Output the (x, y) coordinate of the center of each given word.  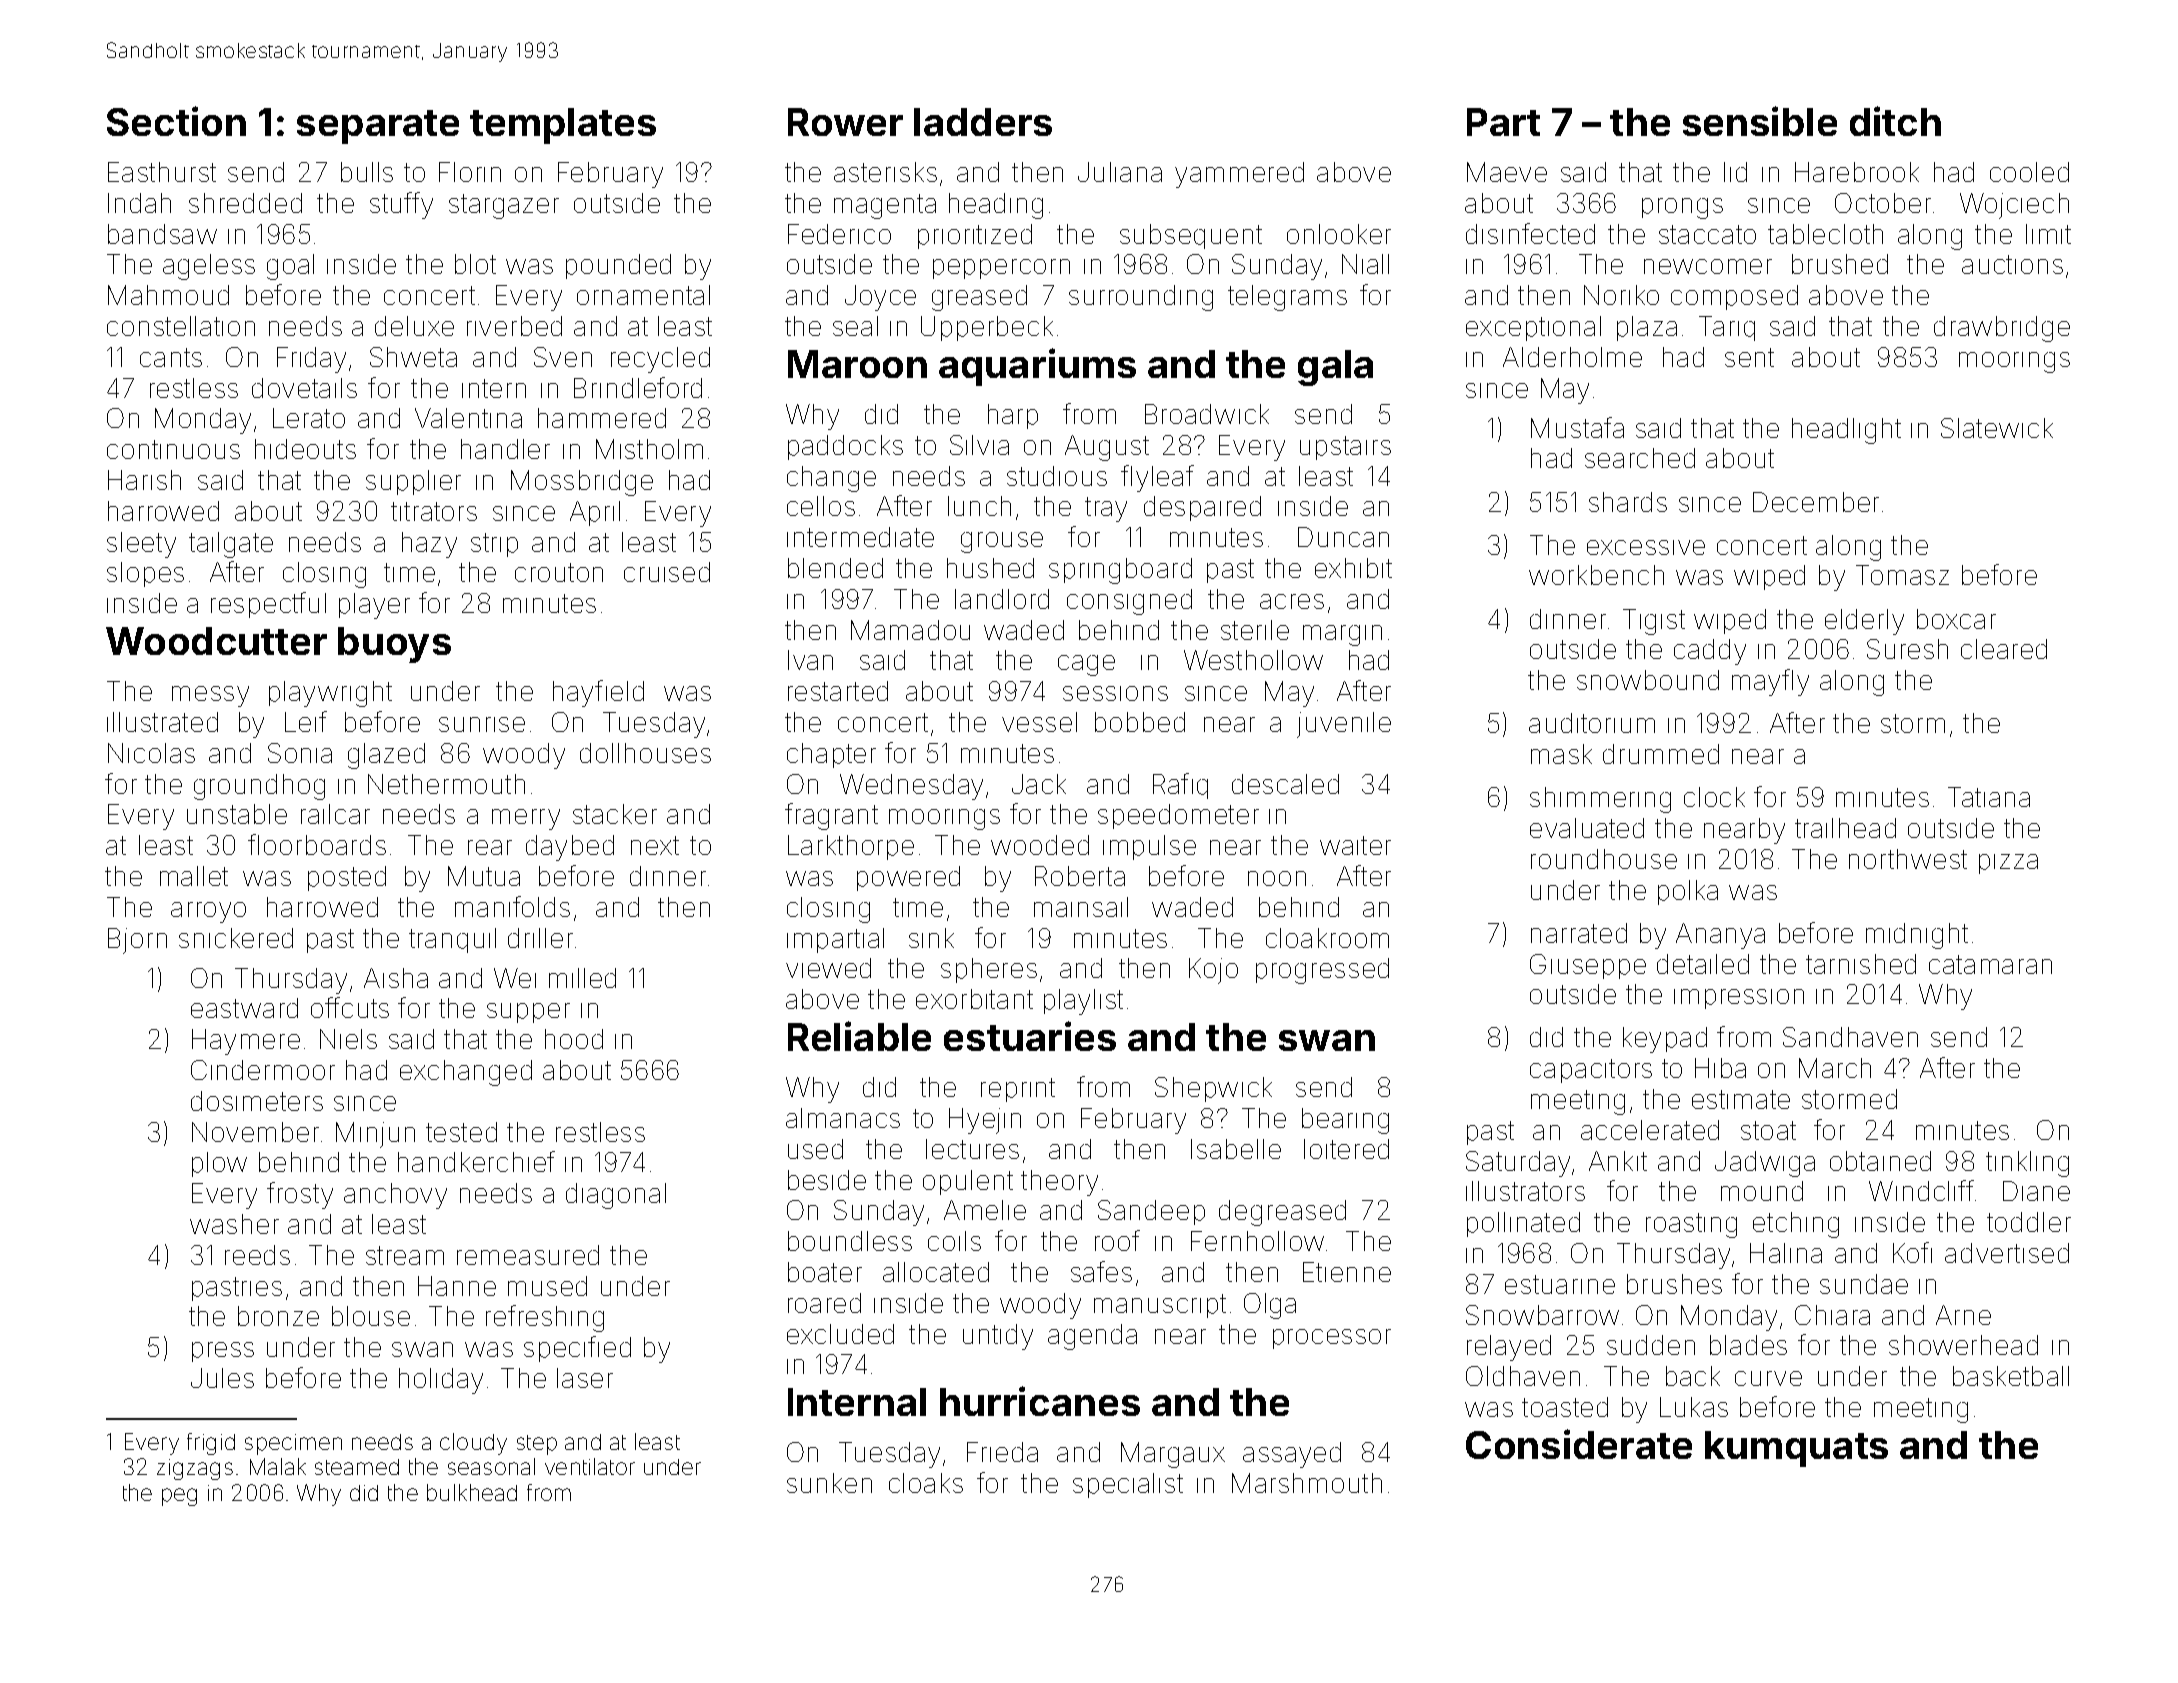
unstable (237, 814)
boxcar (1956, 619)
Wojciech (2014, 206)
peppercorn (1001, 269)
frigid (211, 1444)
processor (1332, 1339)
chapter (831, 755)
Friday (311, 360)
